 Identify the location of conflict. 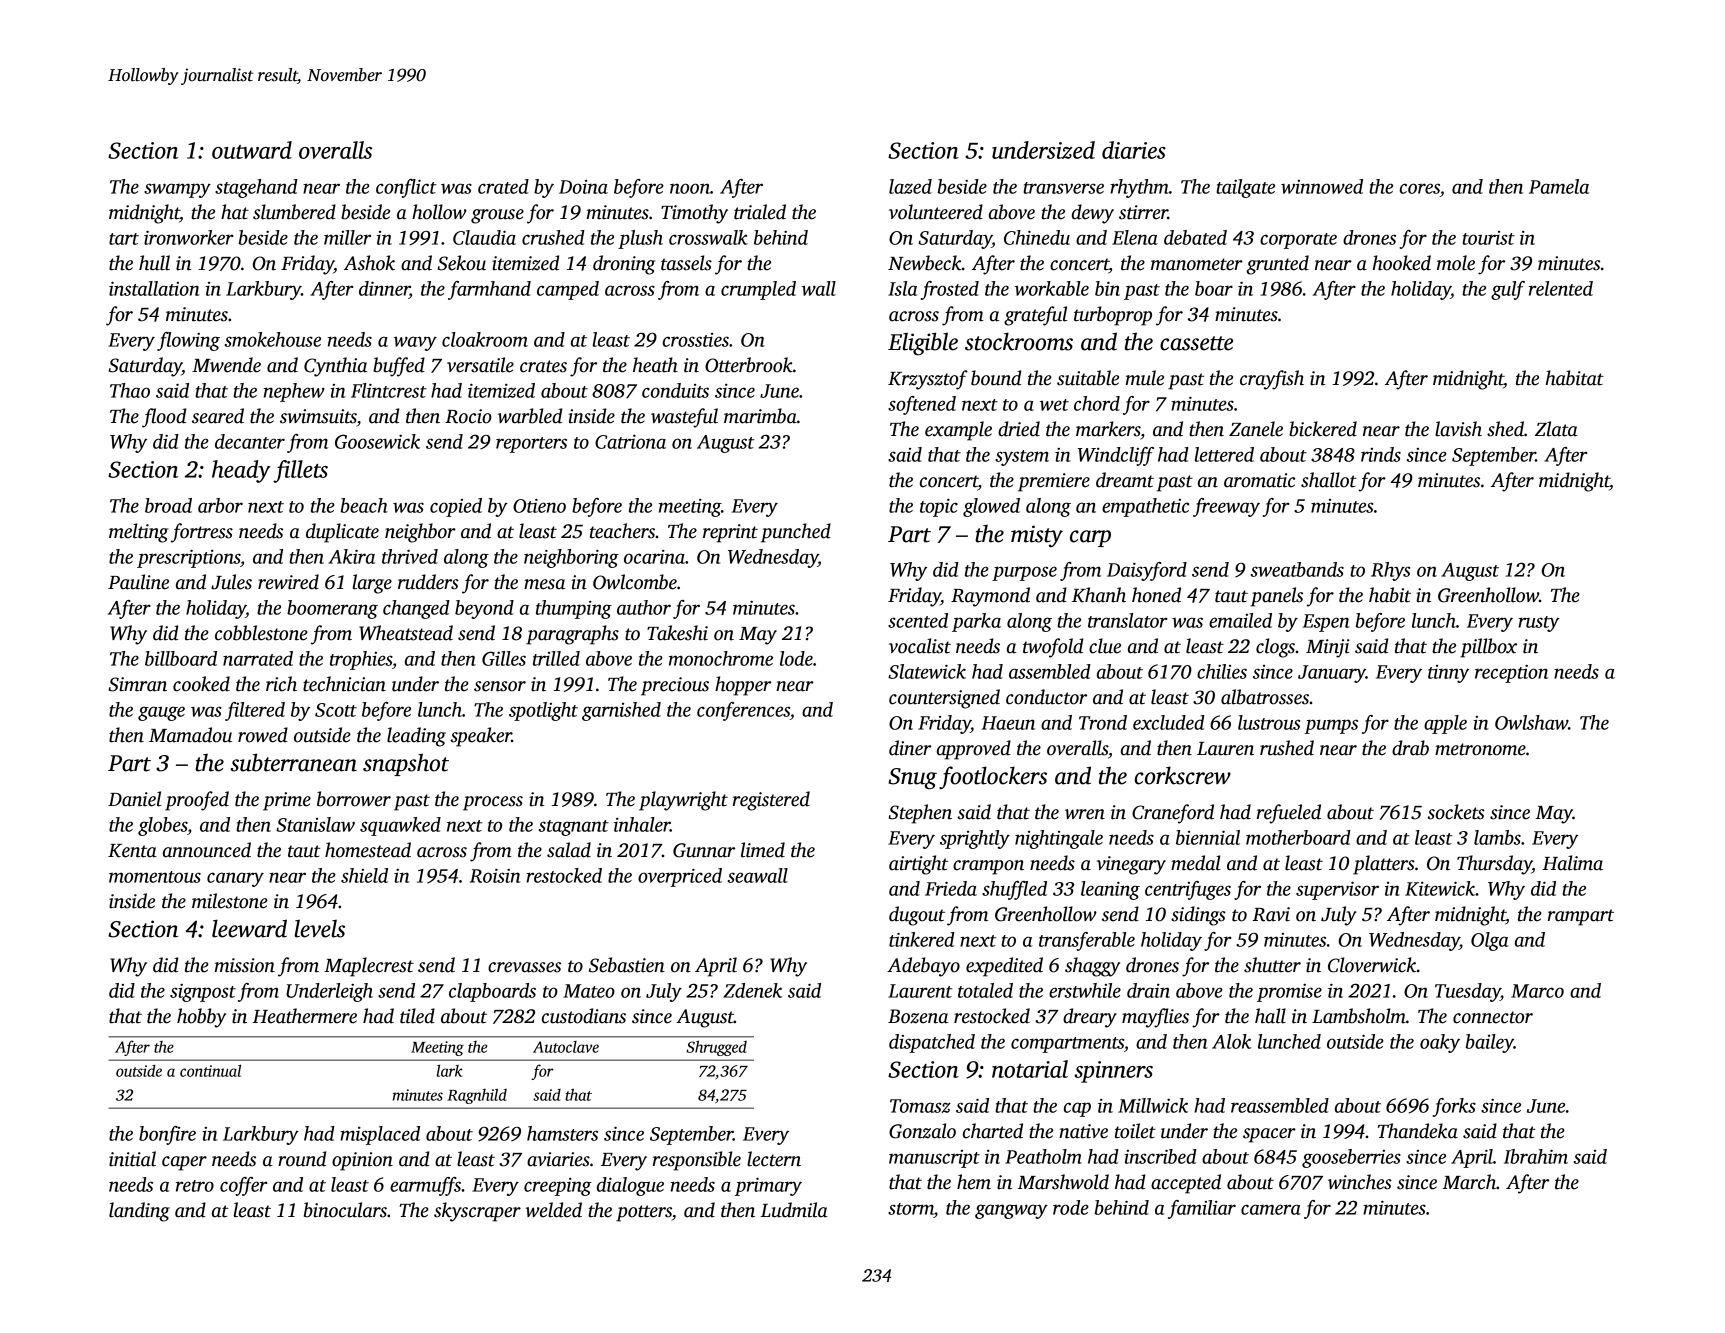
(406, 188).
